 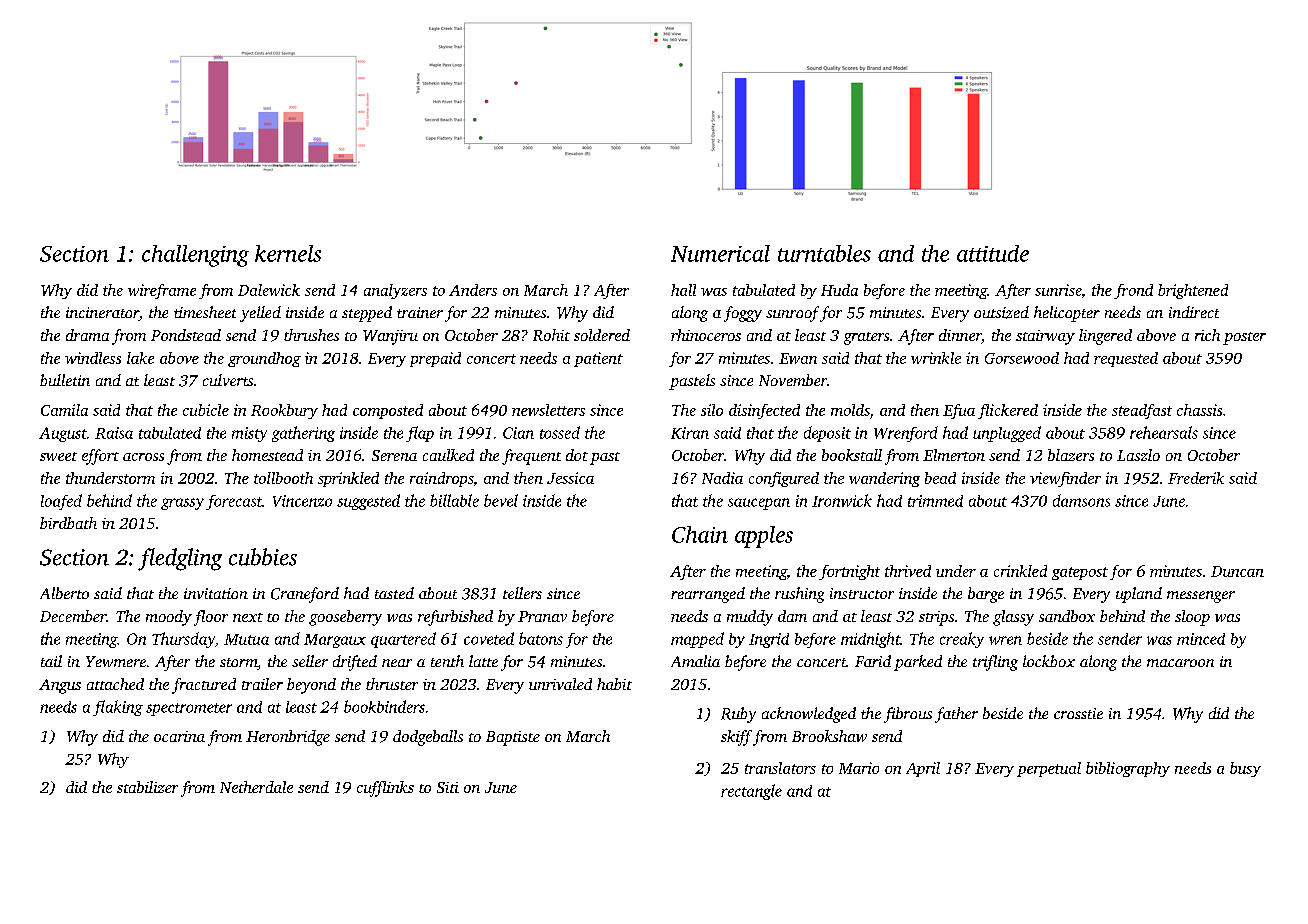 I want to click on crinkled, so click(x=1020, y=571).
